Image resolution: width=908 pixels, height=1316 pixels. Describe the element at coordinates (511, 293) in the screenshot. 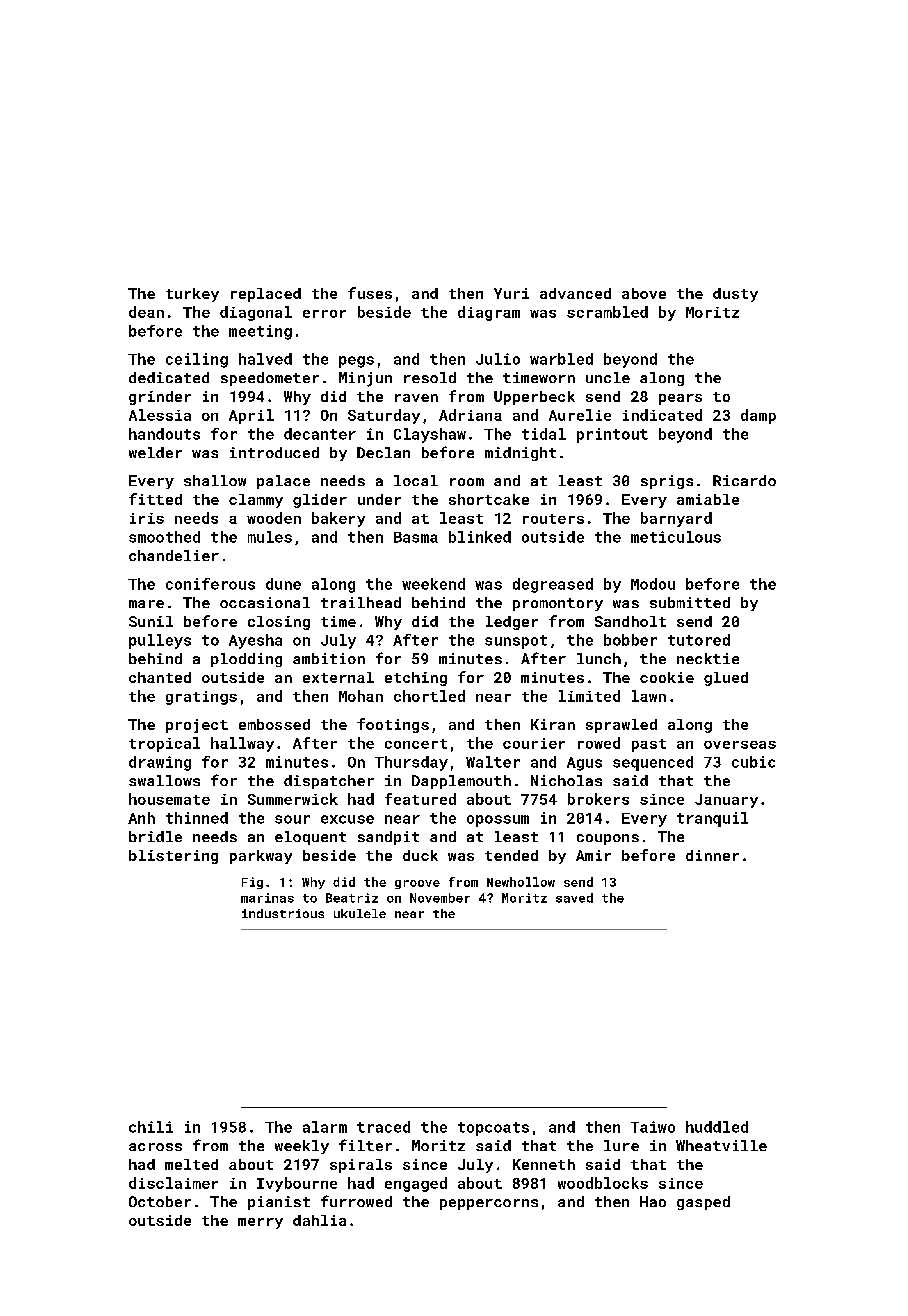

I see `Yuri` at that location.
